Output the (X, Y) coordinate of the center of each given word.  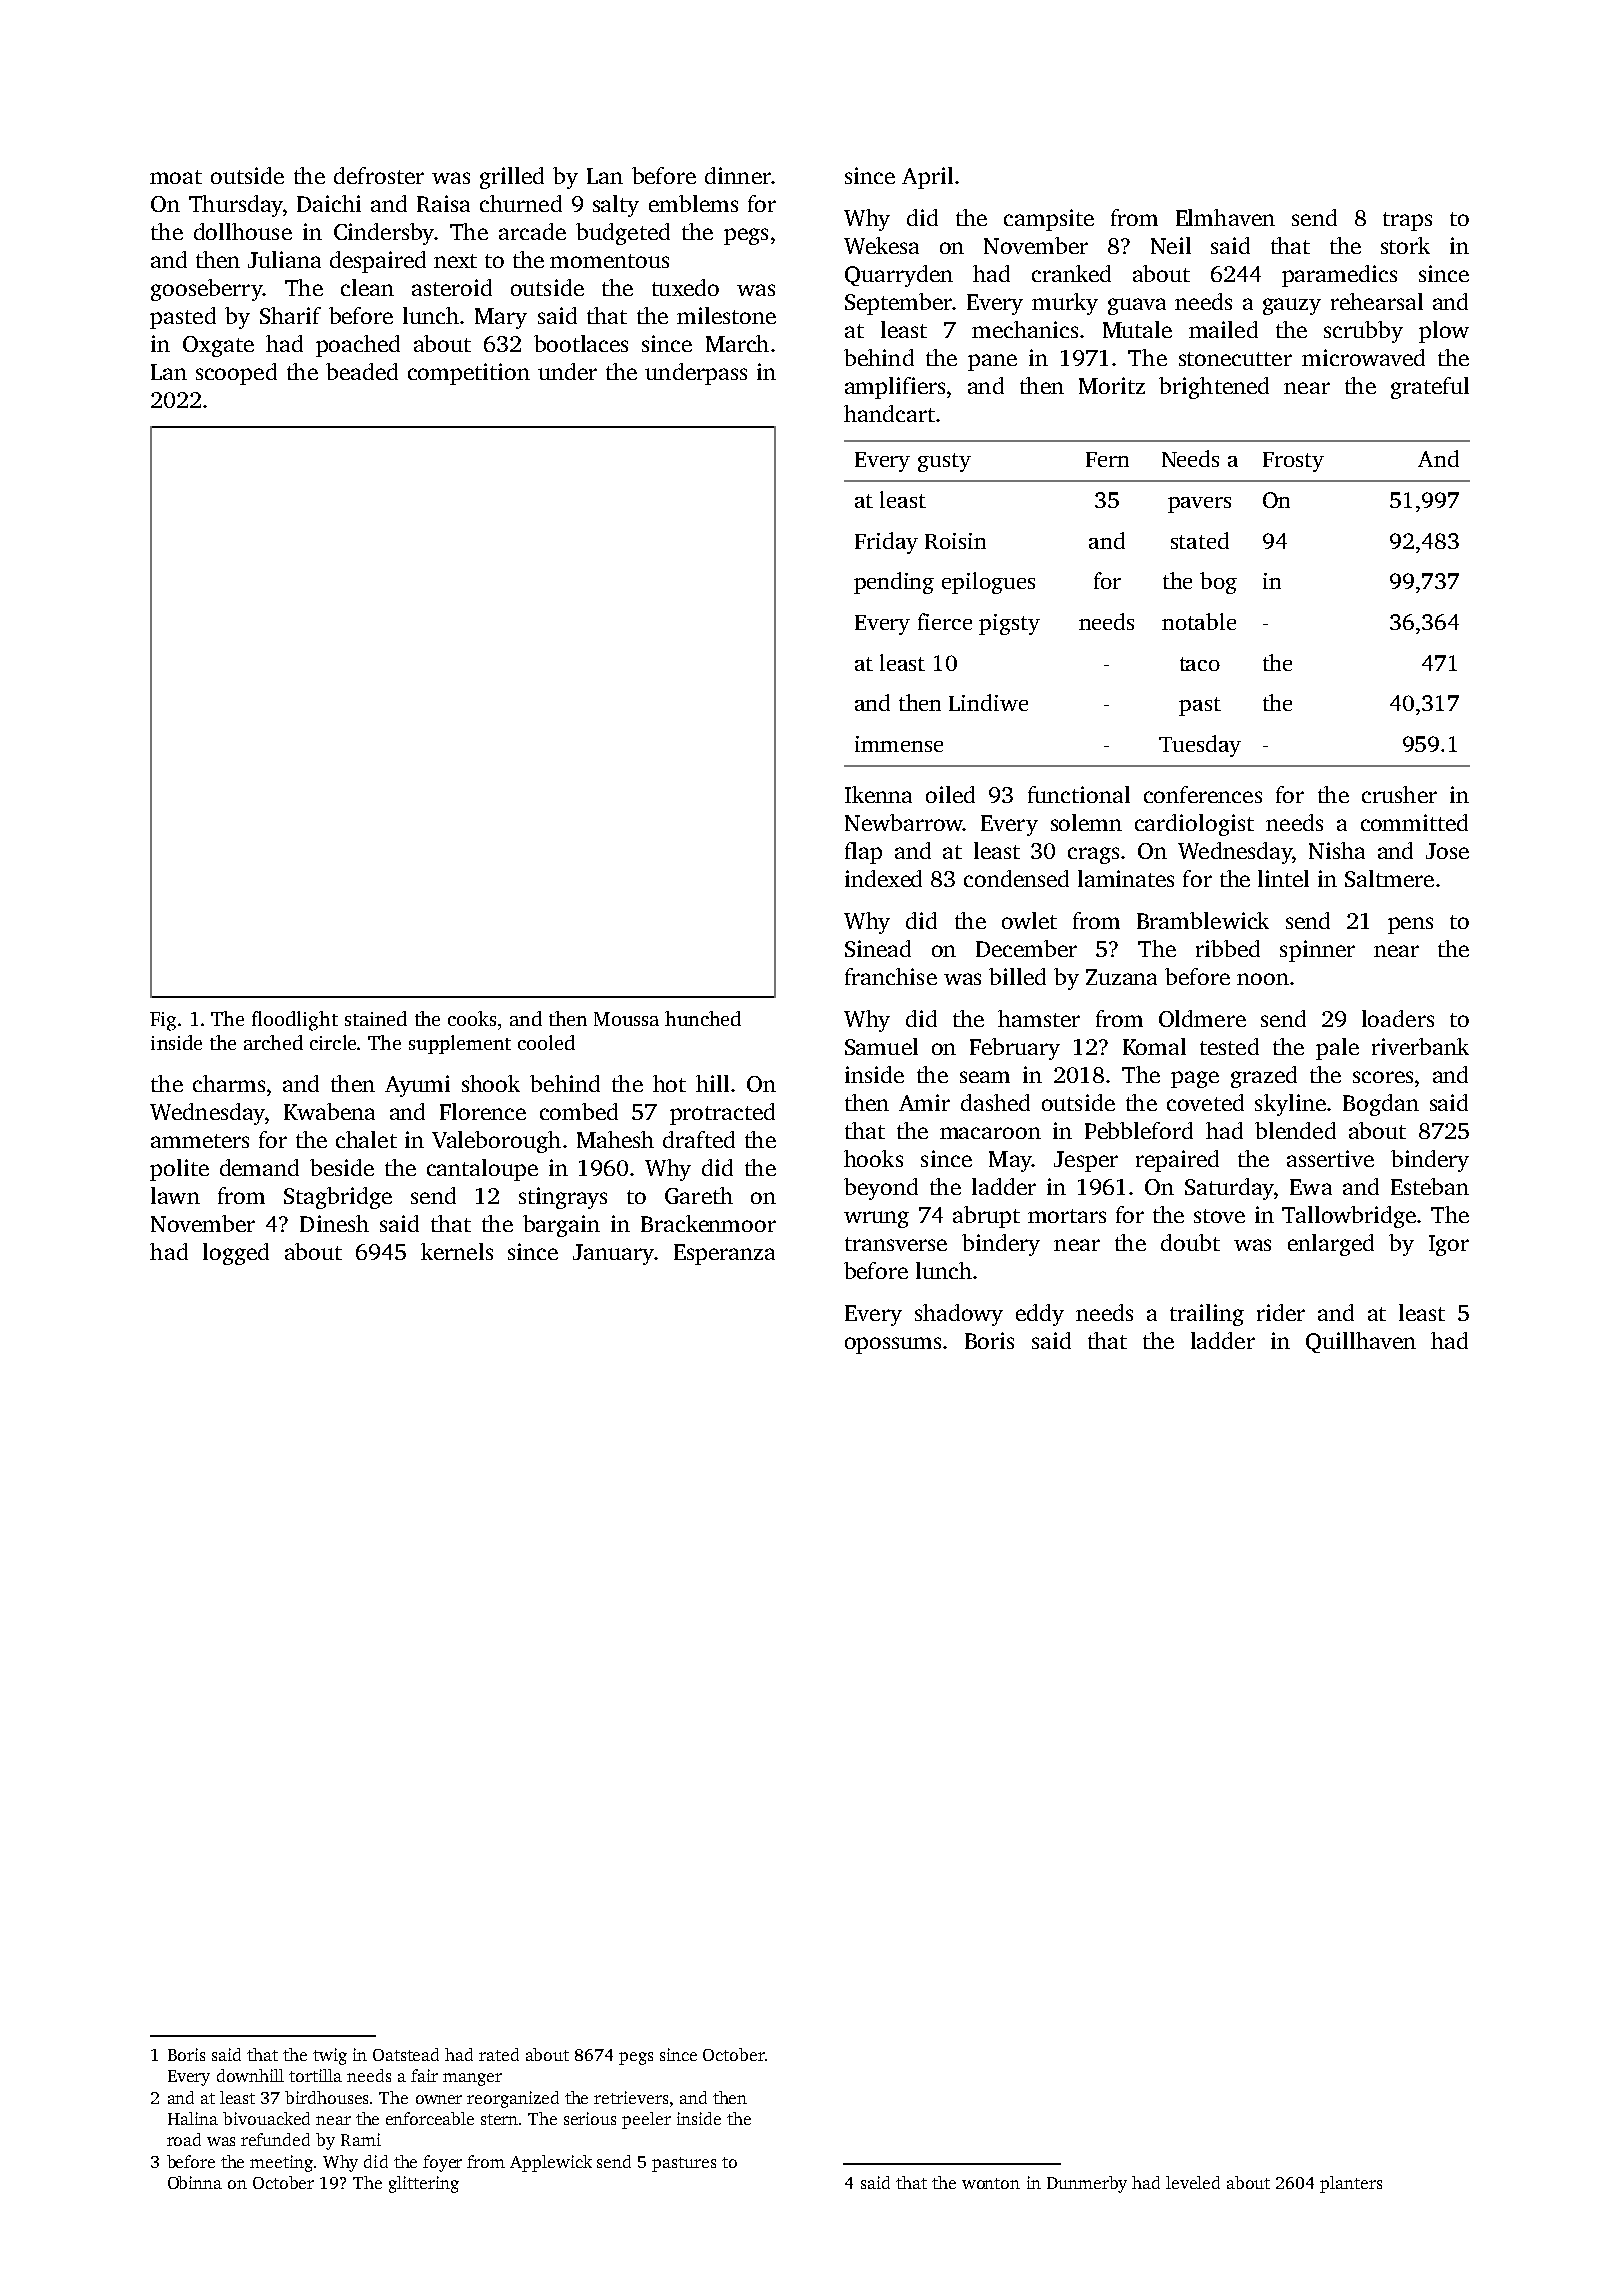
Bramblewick (1203, 920)
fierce (945, 621)
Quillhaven (1361, 1342)
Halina (193, 2118)
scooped (236, 374)
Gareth (699, 1195)
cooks (472, 1018)
